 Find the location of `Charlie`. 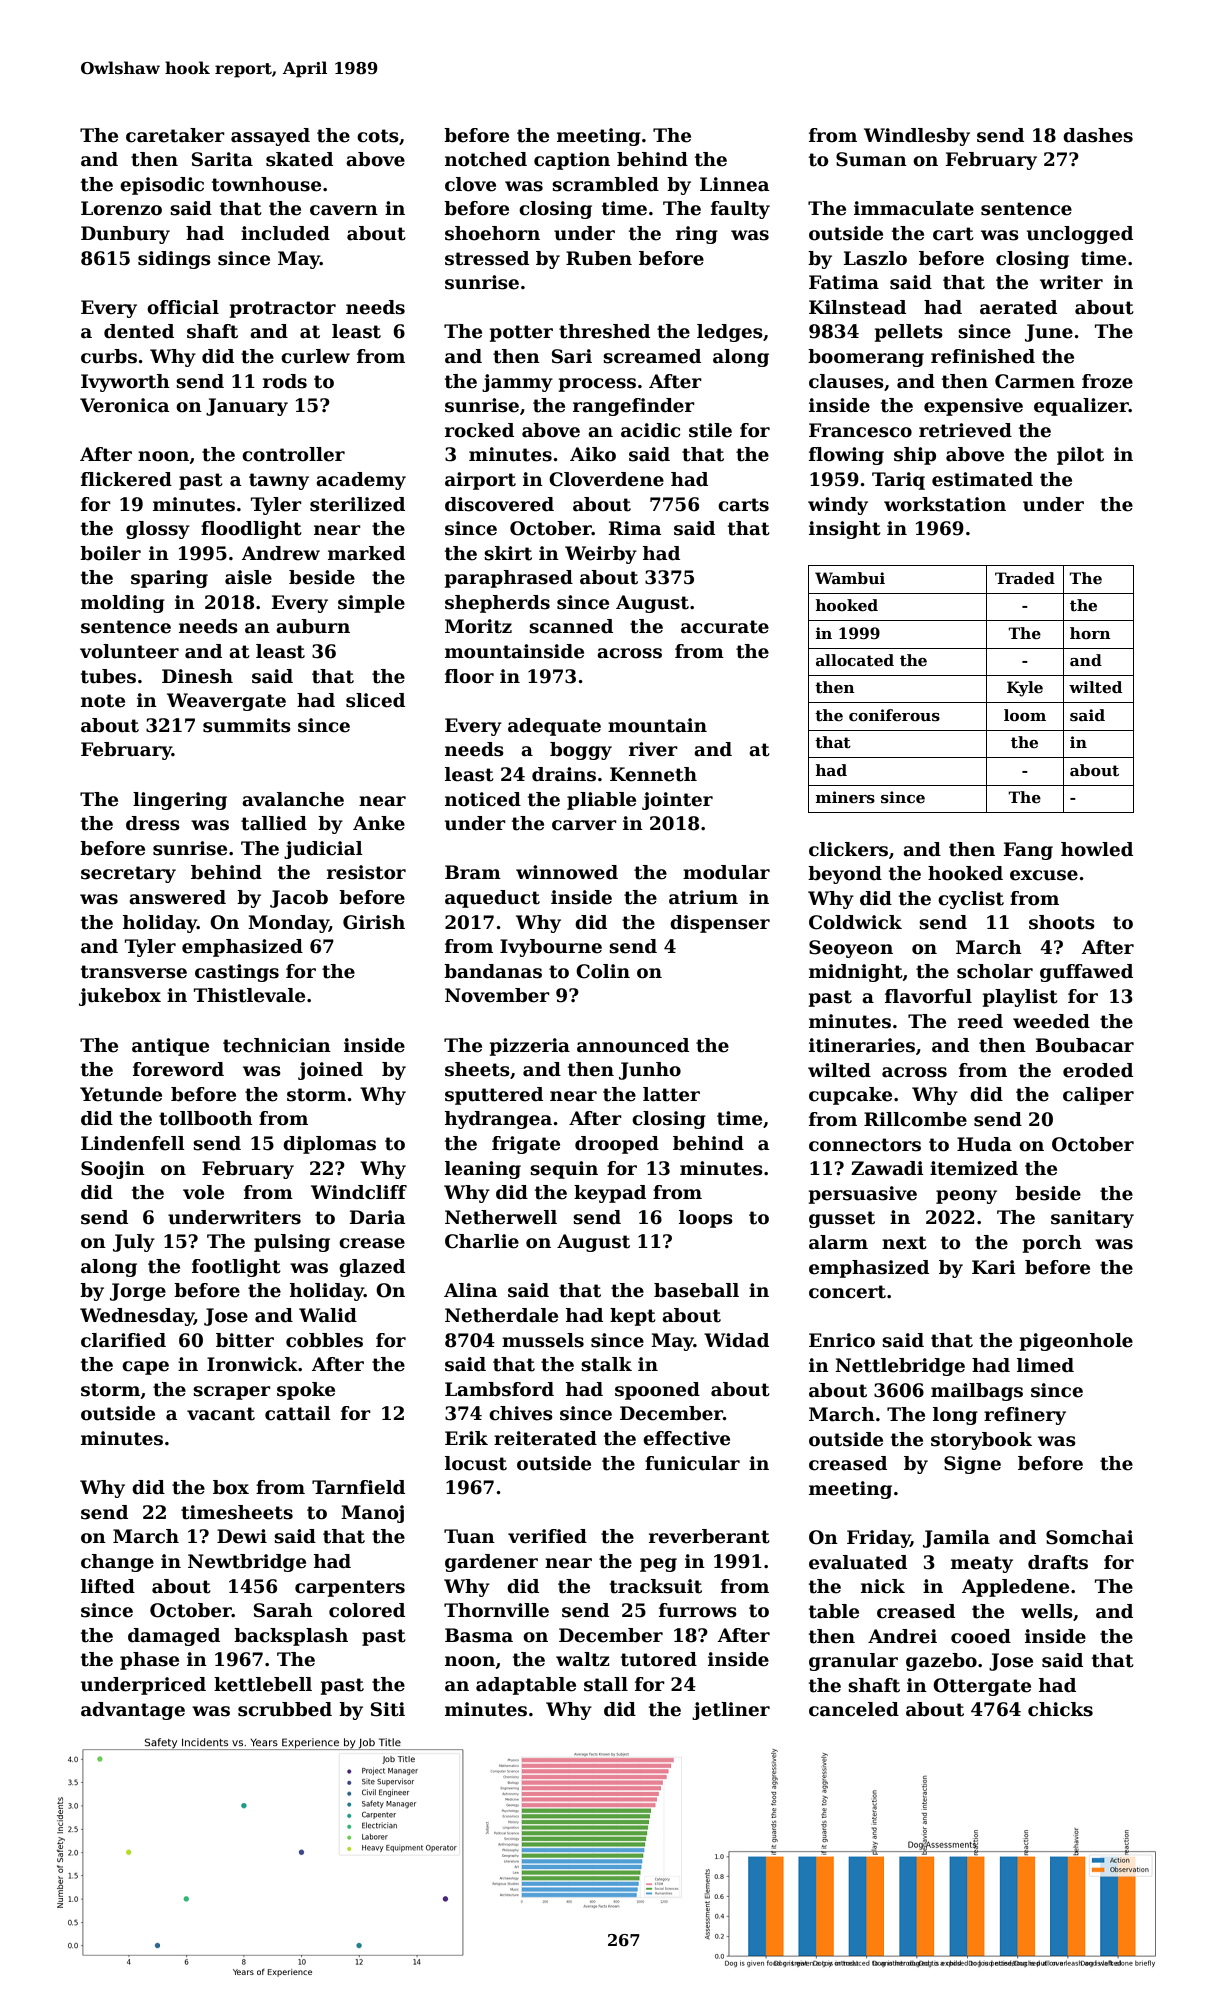

Charlie is located at coordinates (482, 1241).
